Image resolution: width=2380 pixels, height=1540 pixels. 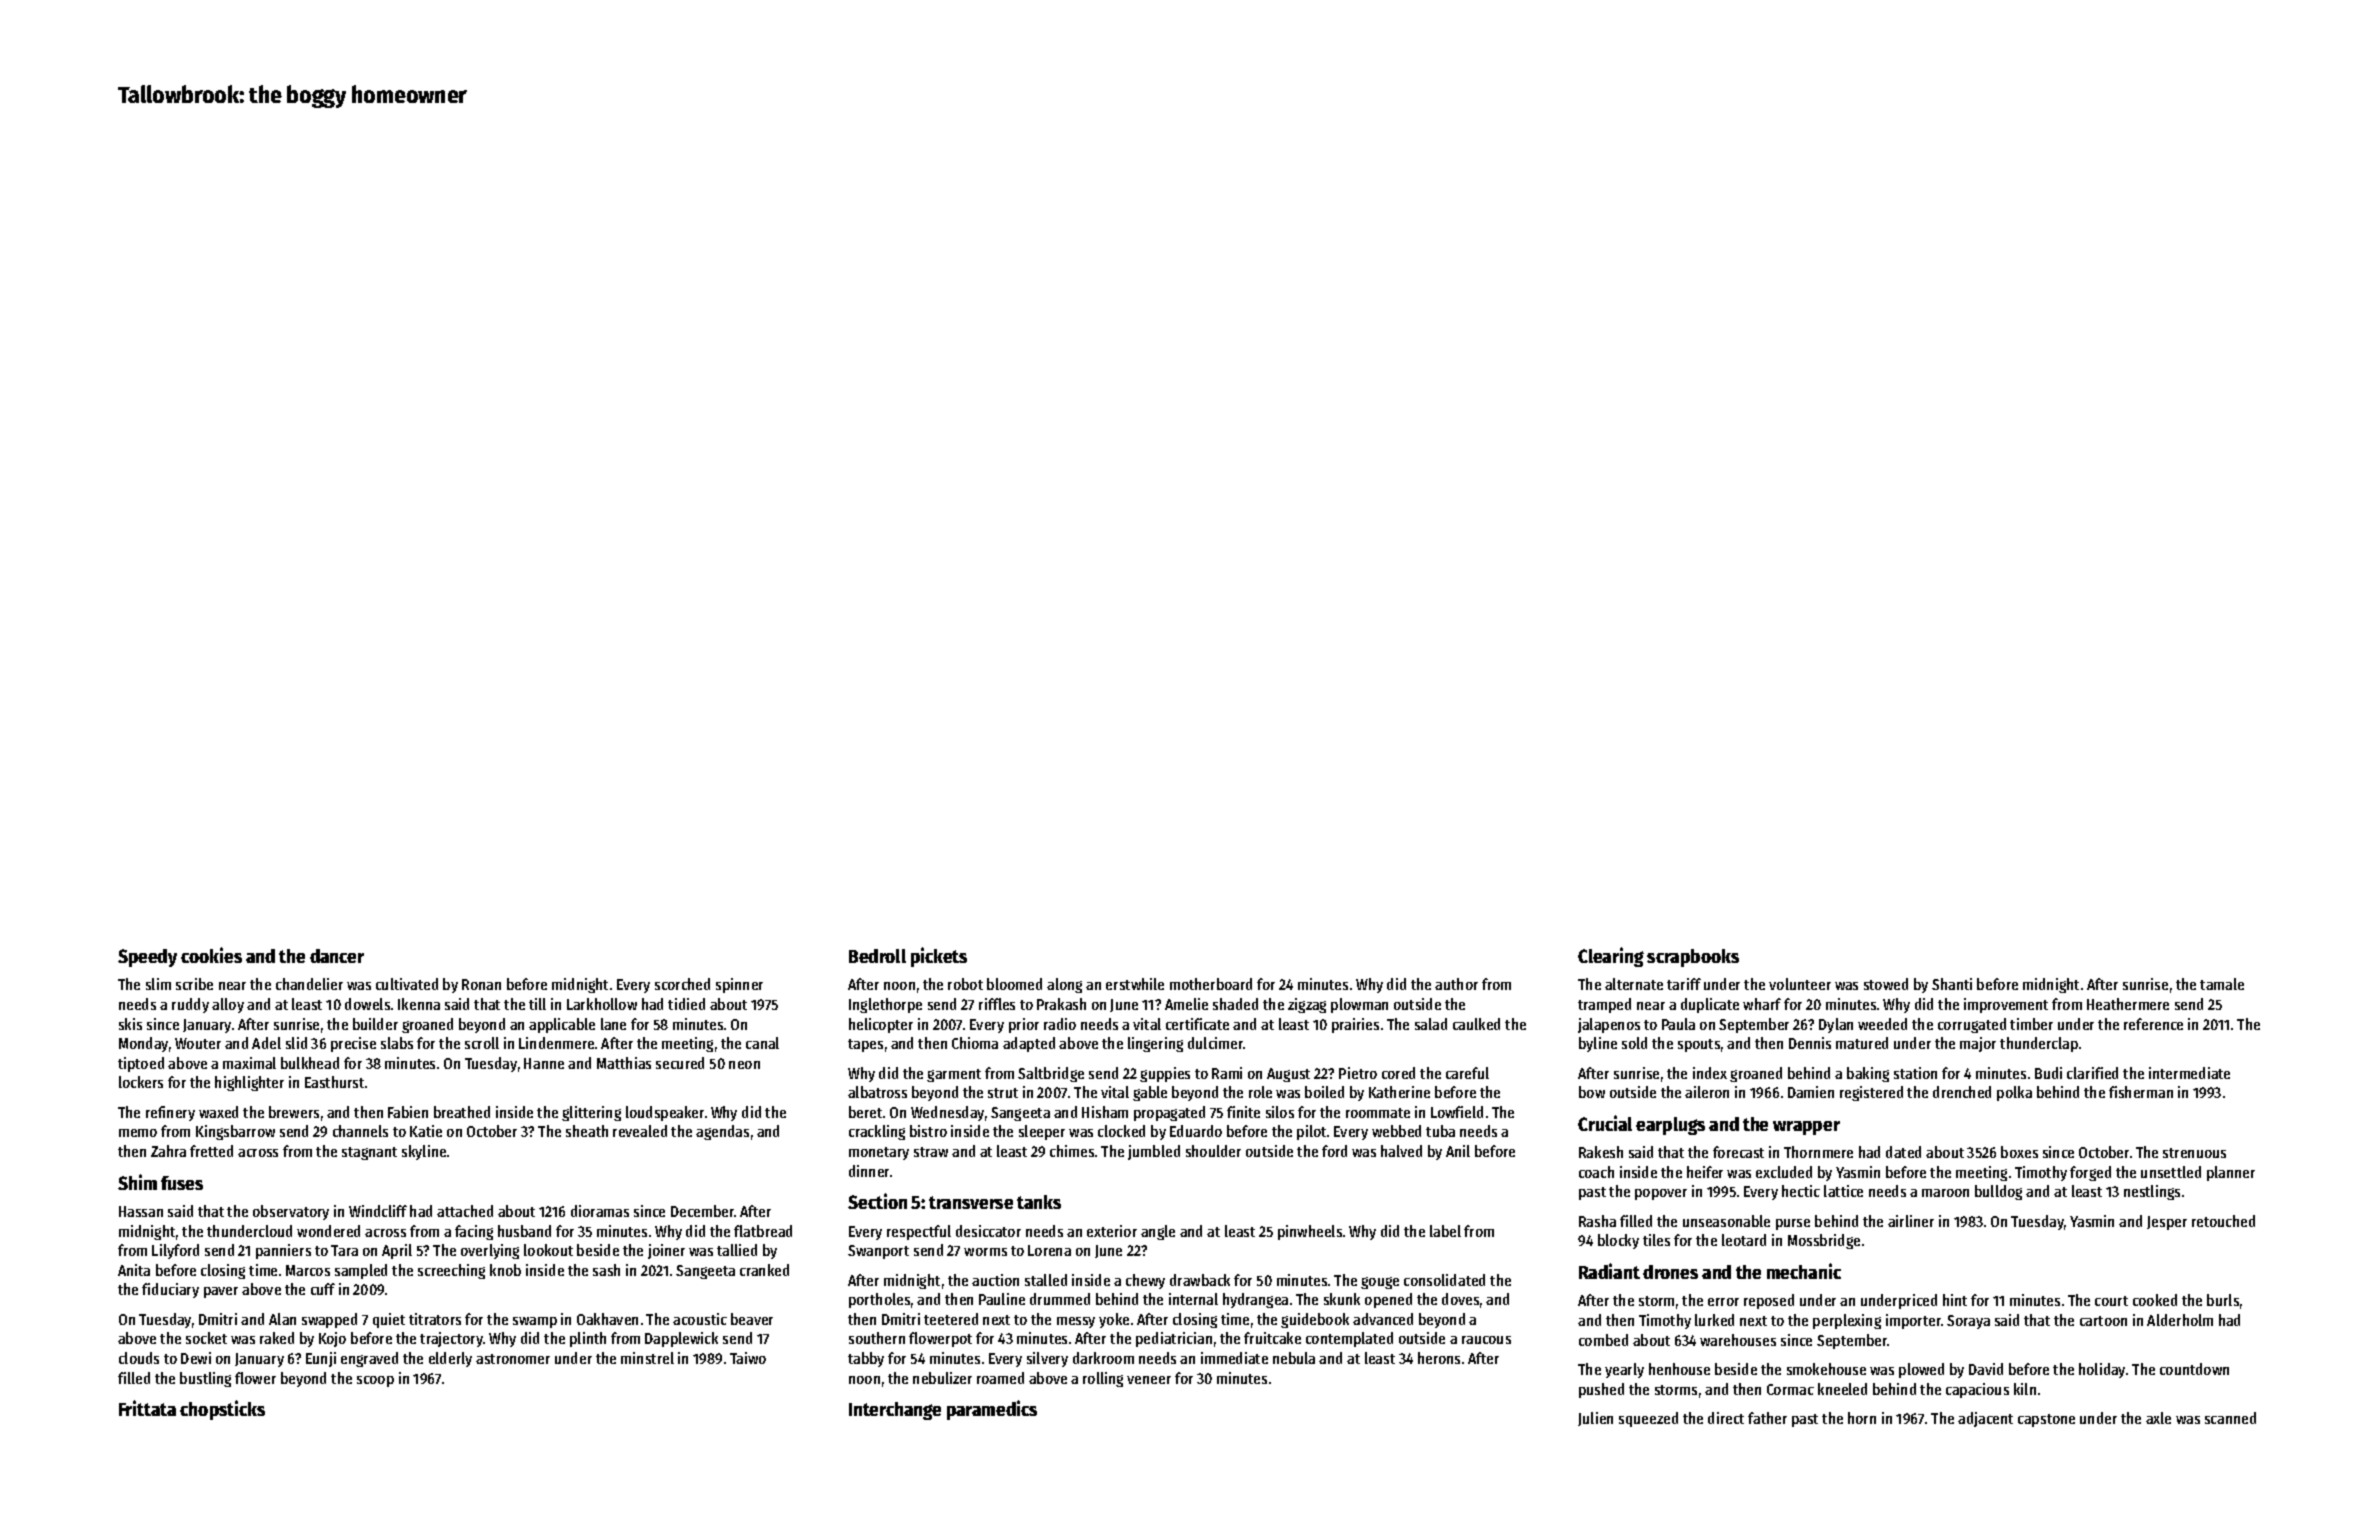 I want to click on Julien, so click(x=1595, y=1419).
